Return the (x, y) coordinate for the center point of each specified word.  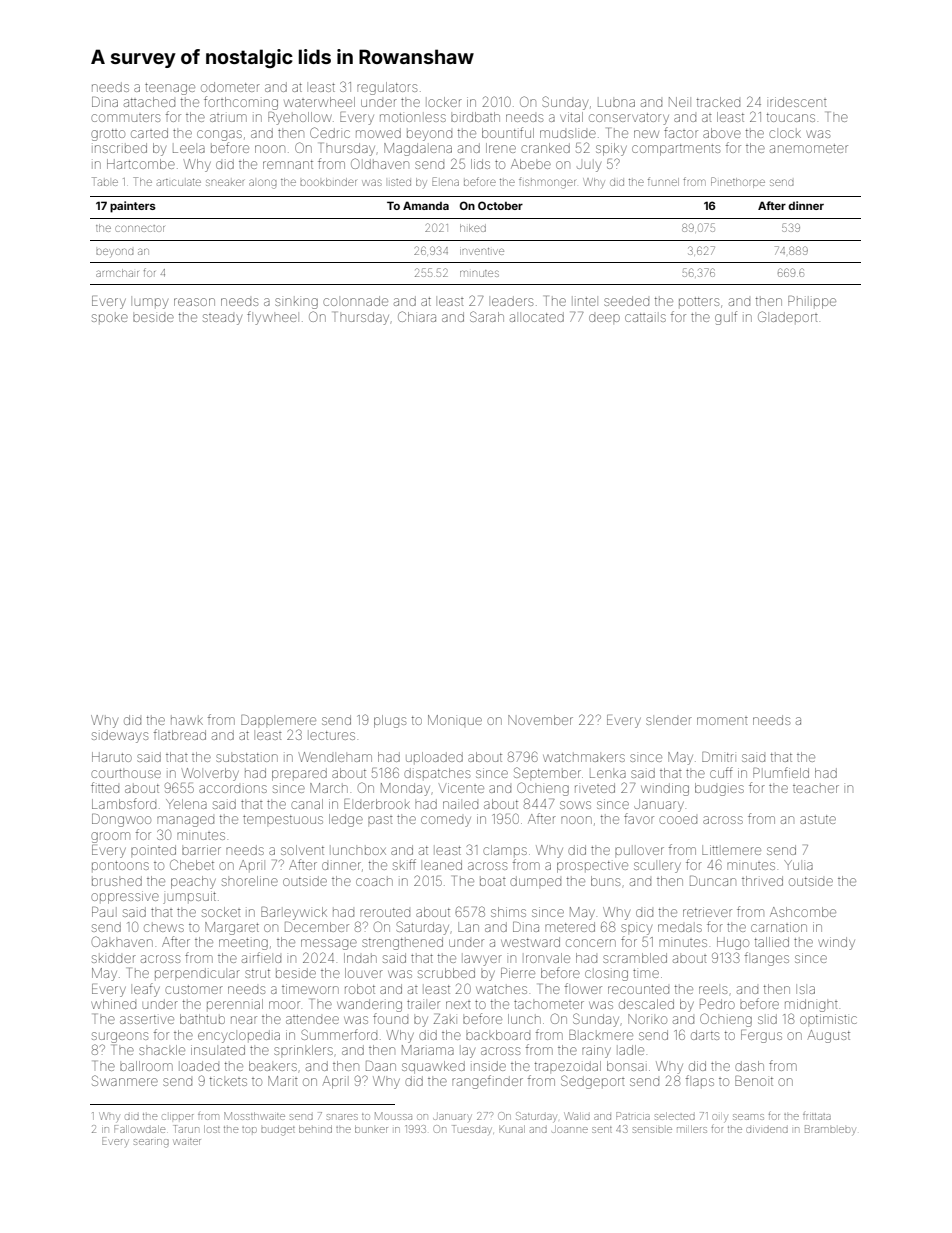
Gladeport (788, 316)
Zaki (444, 1019)
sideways (120, 736)
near (244, 1020)
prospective (592, 867)
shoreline (250, 881)
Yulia (798, 865)
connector (140, 228)
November (540, 720)
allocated (537, 317)
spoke (110, 318)
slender (669, 721)
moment (722, 721)
